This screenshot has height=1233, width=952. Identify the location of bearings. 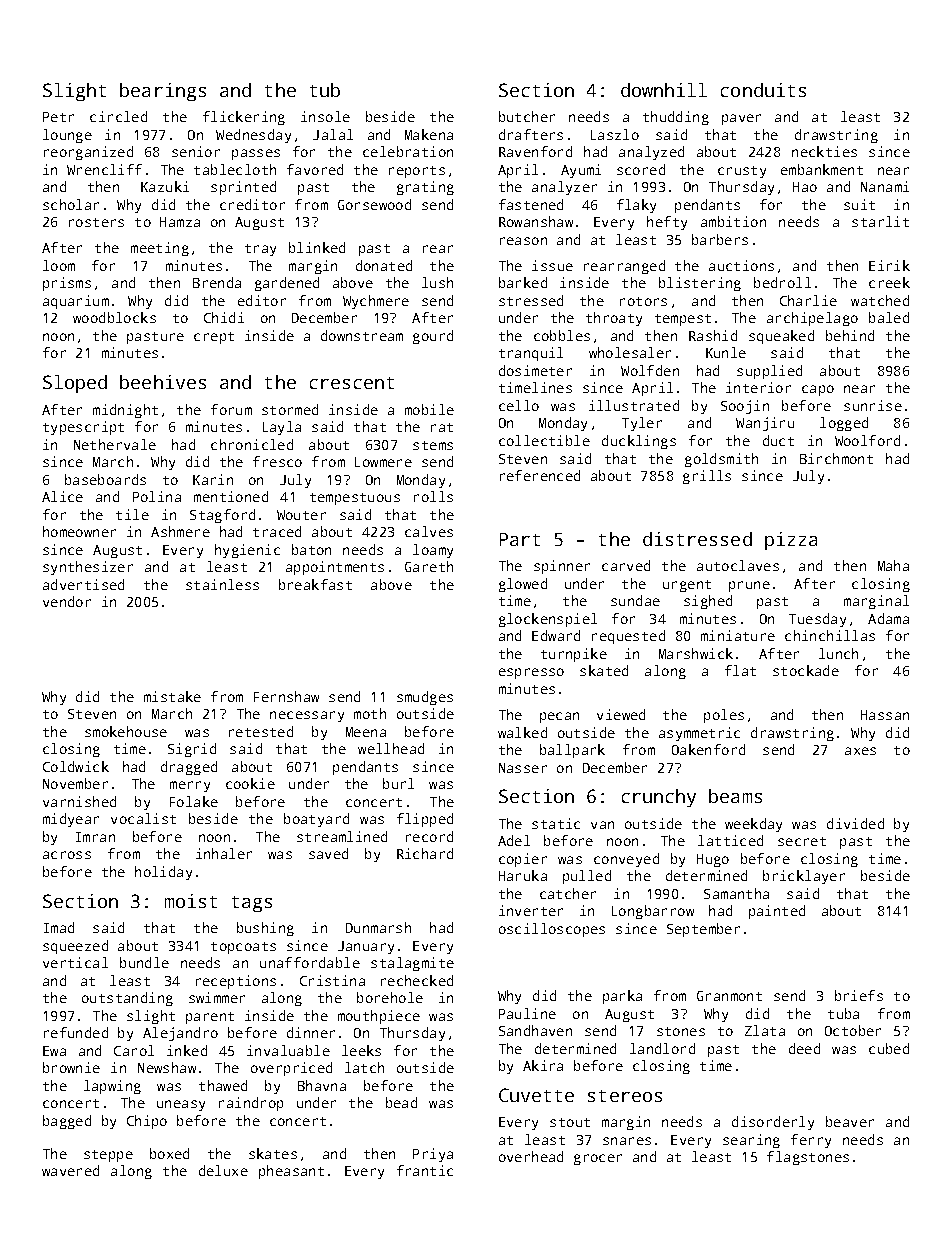
(163, 92).
